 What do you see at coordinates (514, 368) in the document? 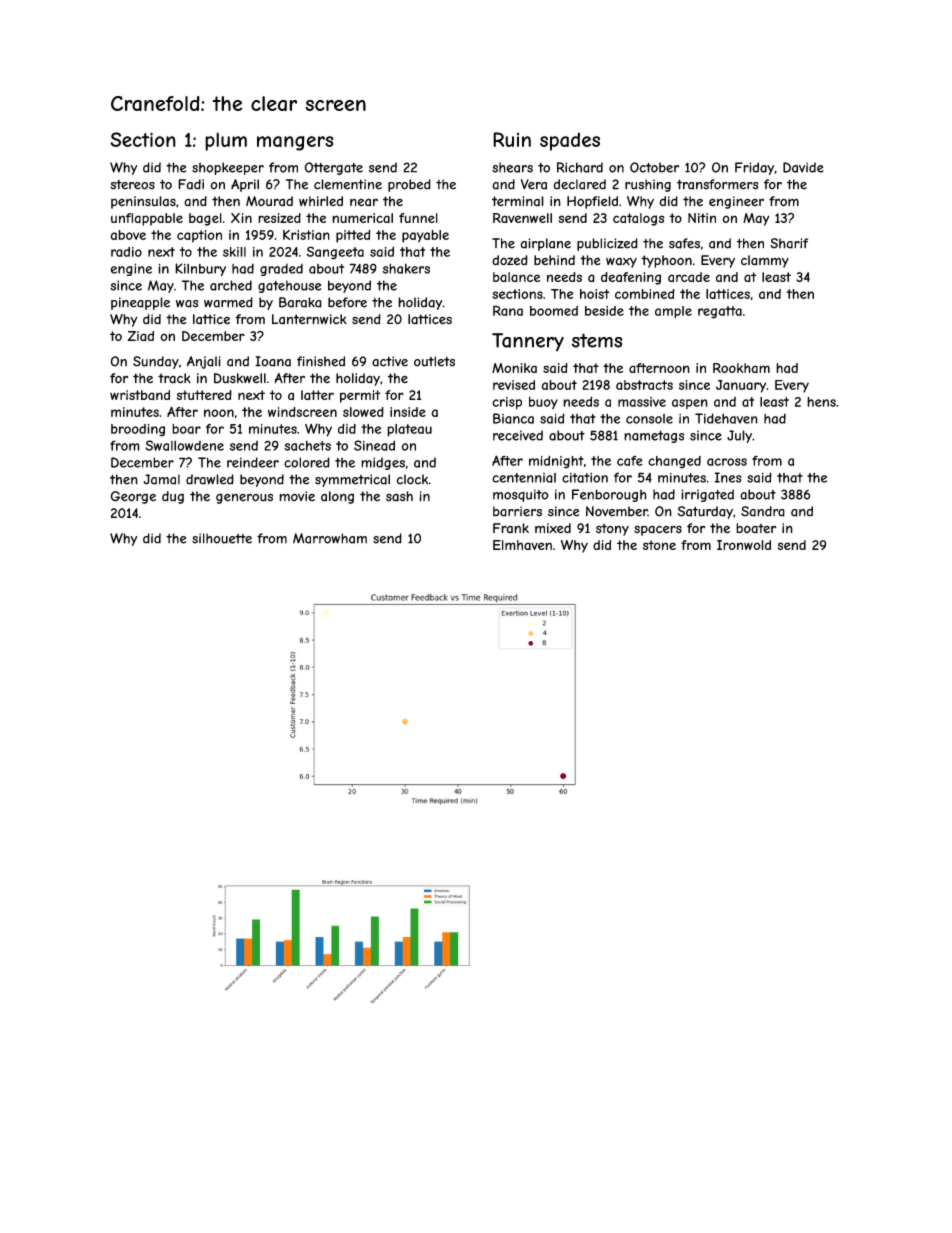
I see `Monika` at bounding box center [514, 368].
